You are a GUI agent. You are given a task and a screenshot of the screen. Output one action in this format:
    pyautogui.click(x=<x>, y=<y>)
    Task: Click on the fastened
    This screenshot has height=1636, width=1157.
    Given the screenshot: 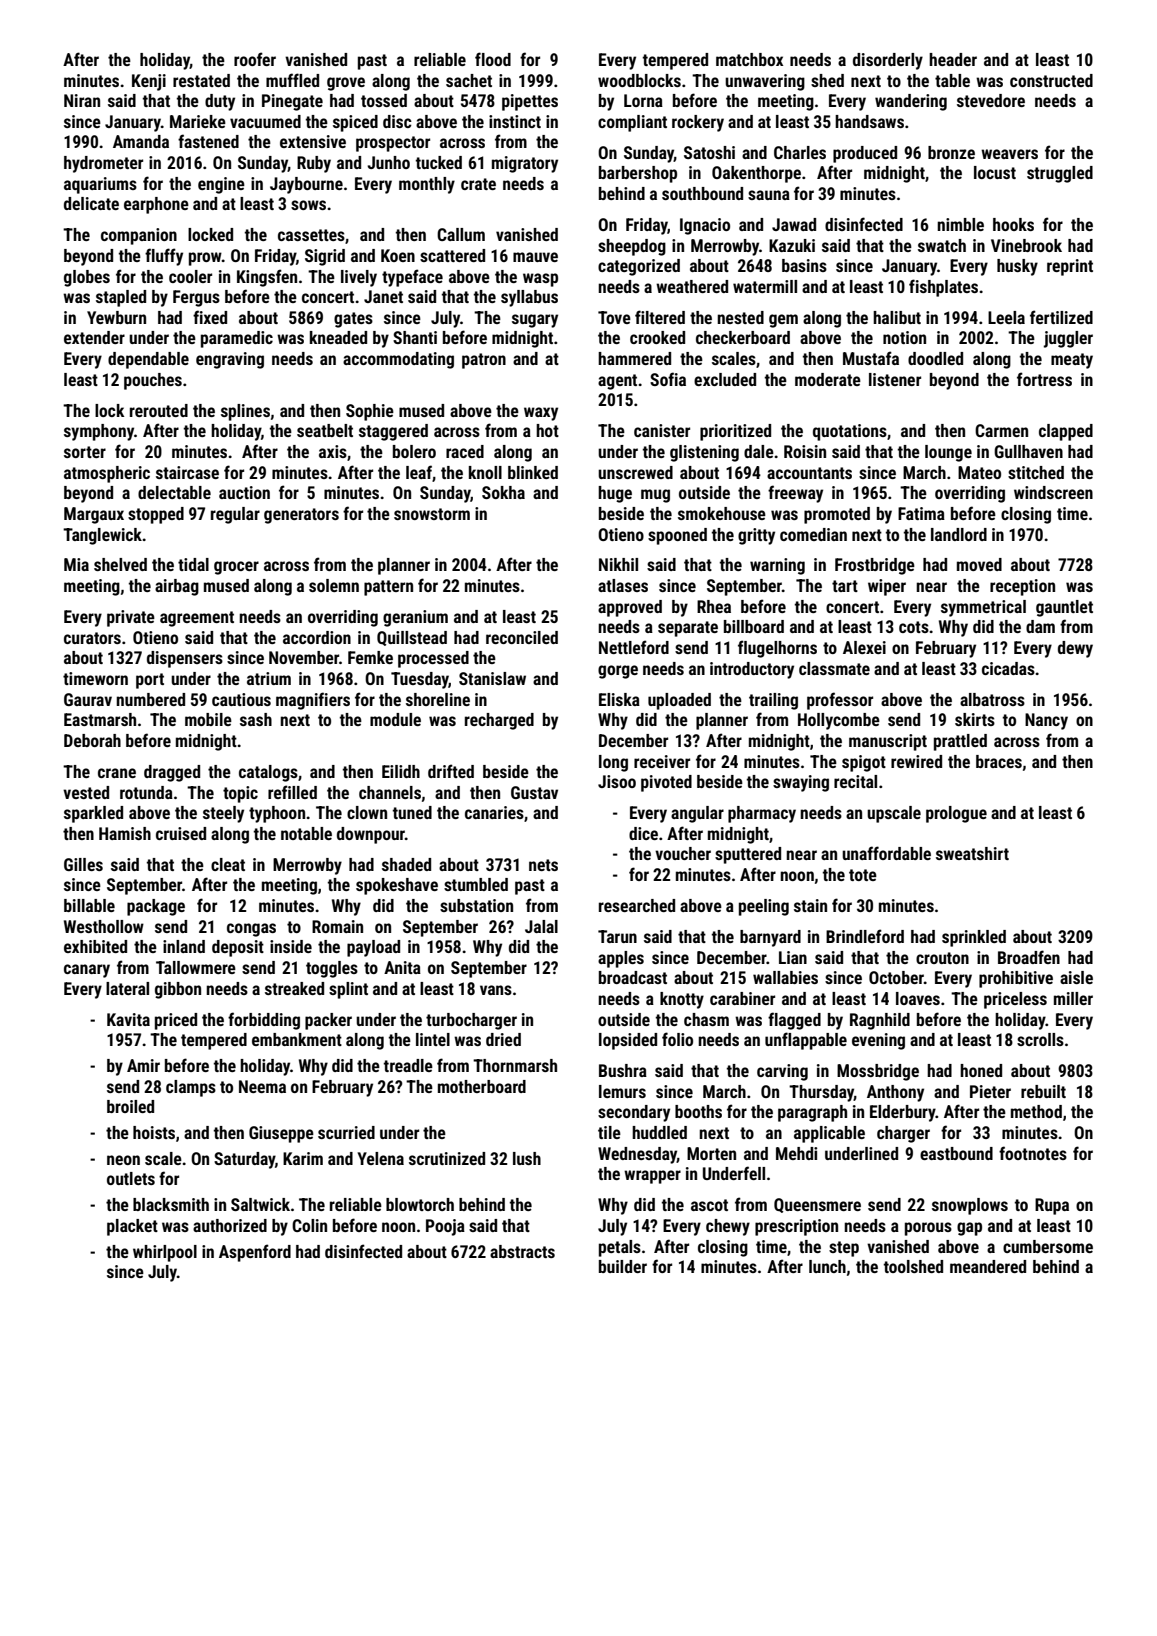 What is the action you would take?
    pyautogui.click(x=208, y=141)
